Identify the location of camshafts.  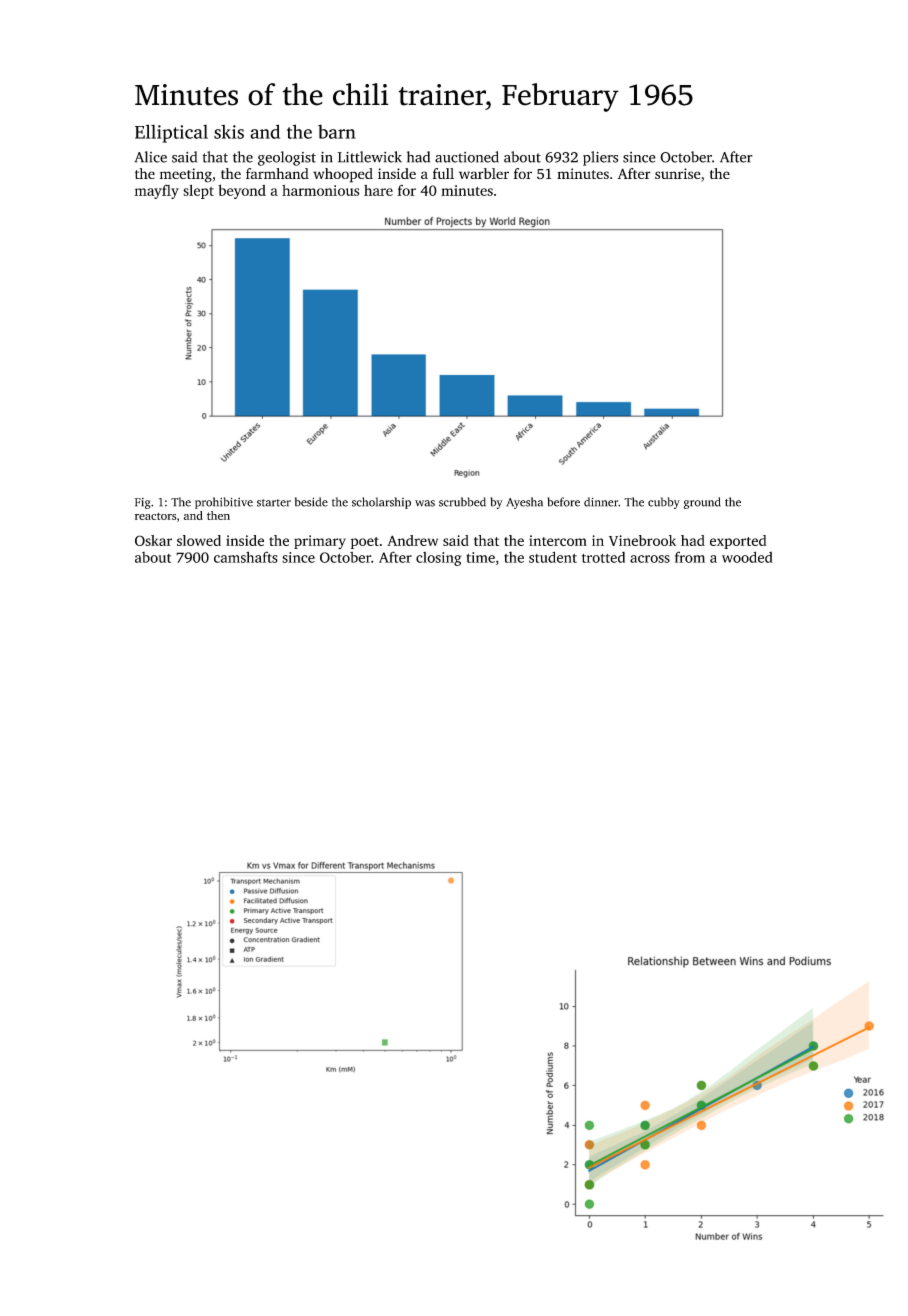
(246, 557).
